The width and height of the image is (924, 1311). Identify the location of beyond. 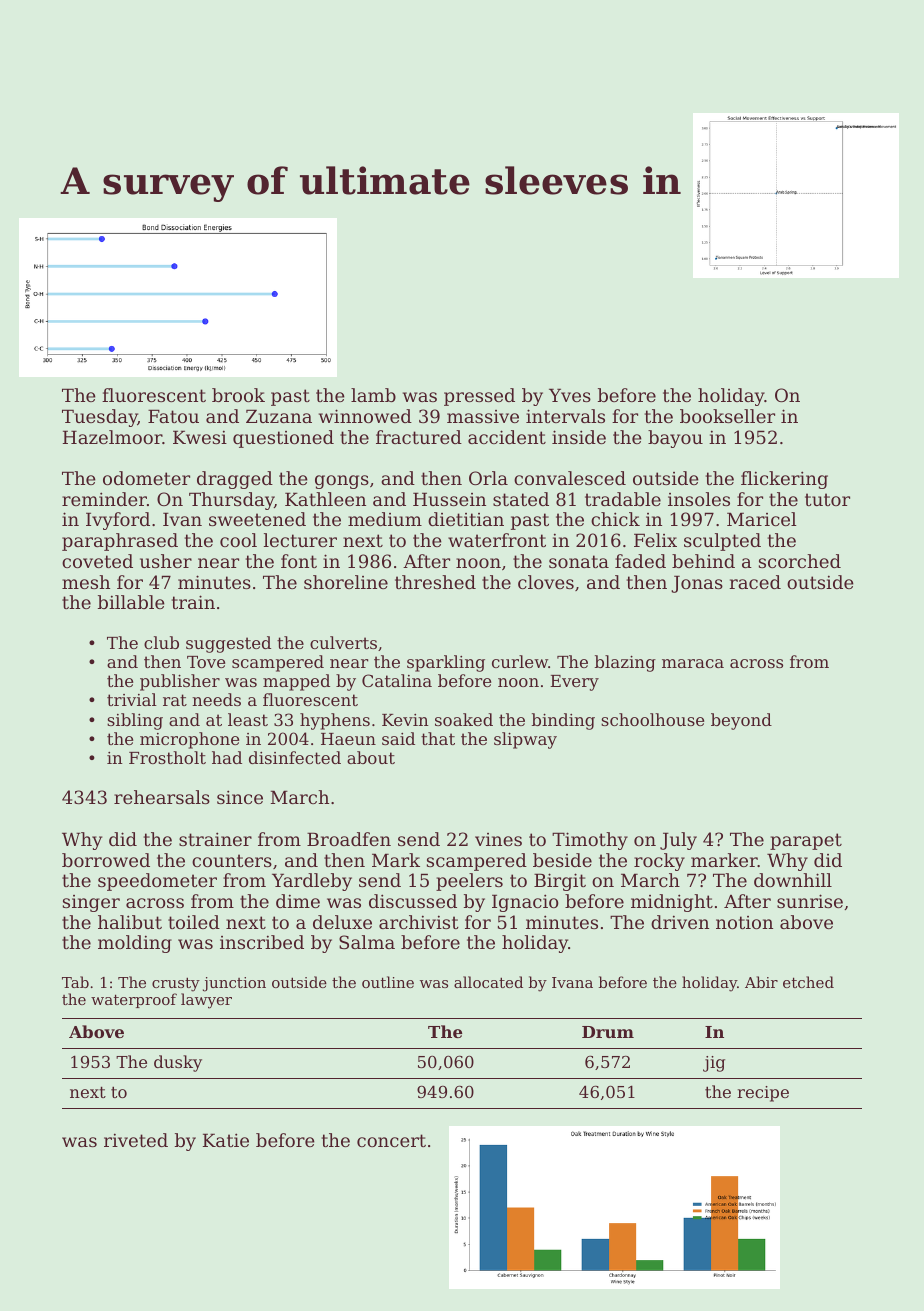
(741, 721).
